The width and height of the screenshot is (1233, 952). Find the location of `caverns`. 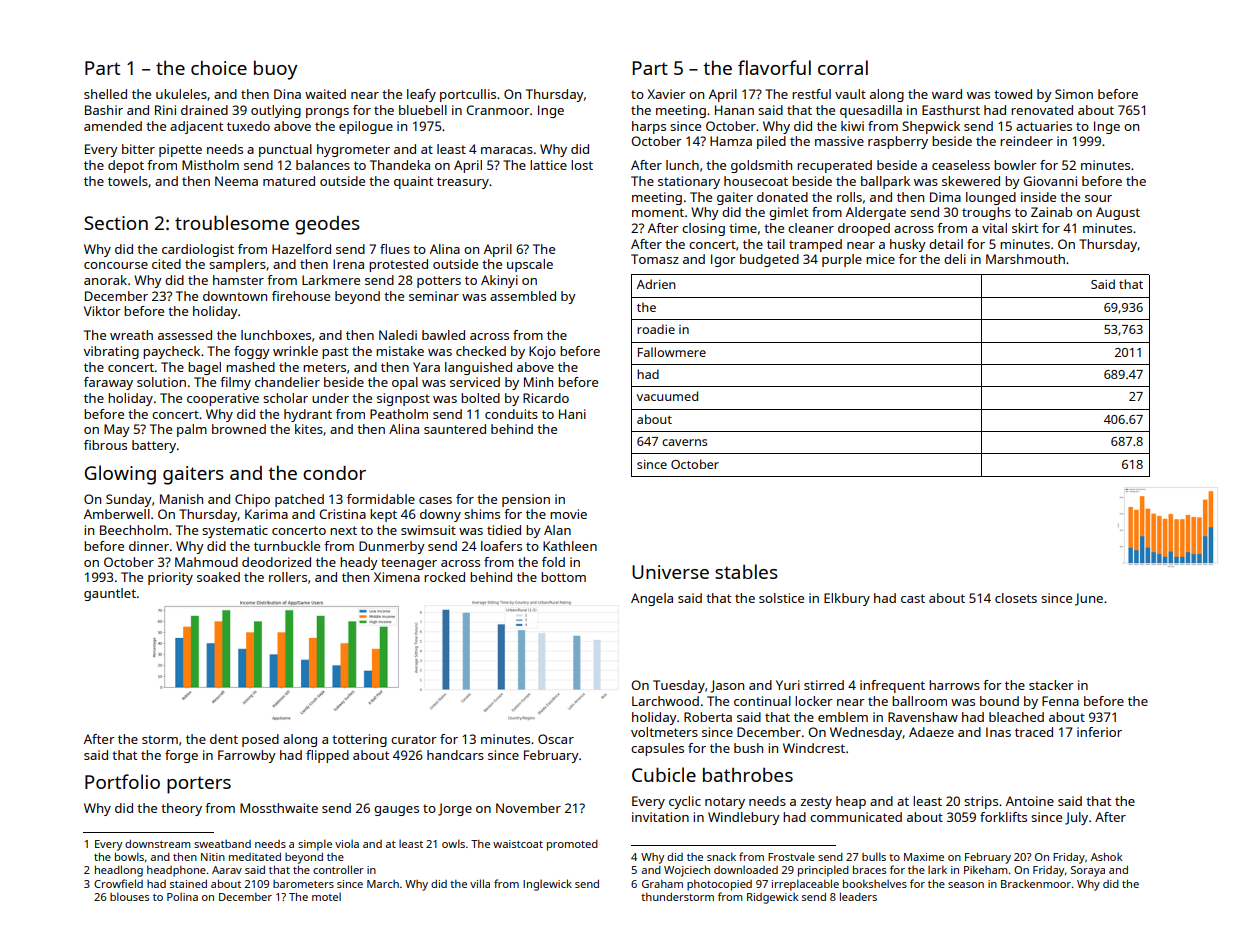

caverns is located at coordinates (684, 442).
